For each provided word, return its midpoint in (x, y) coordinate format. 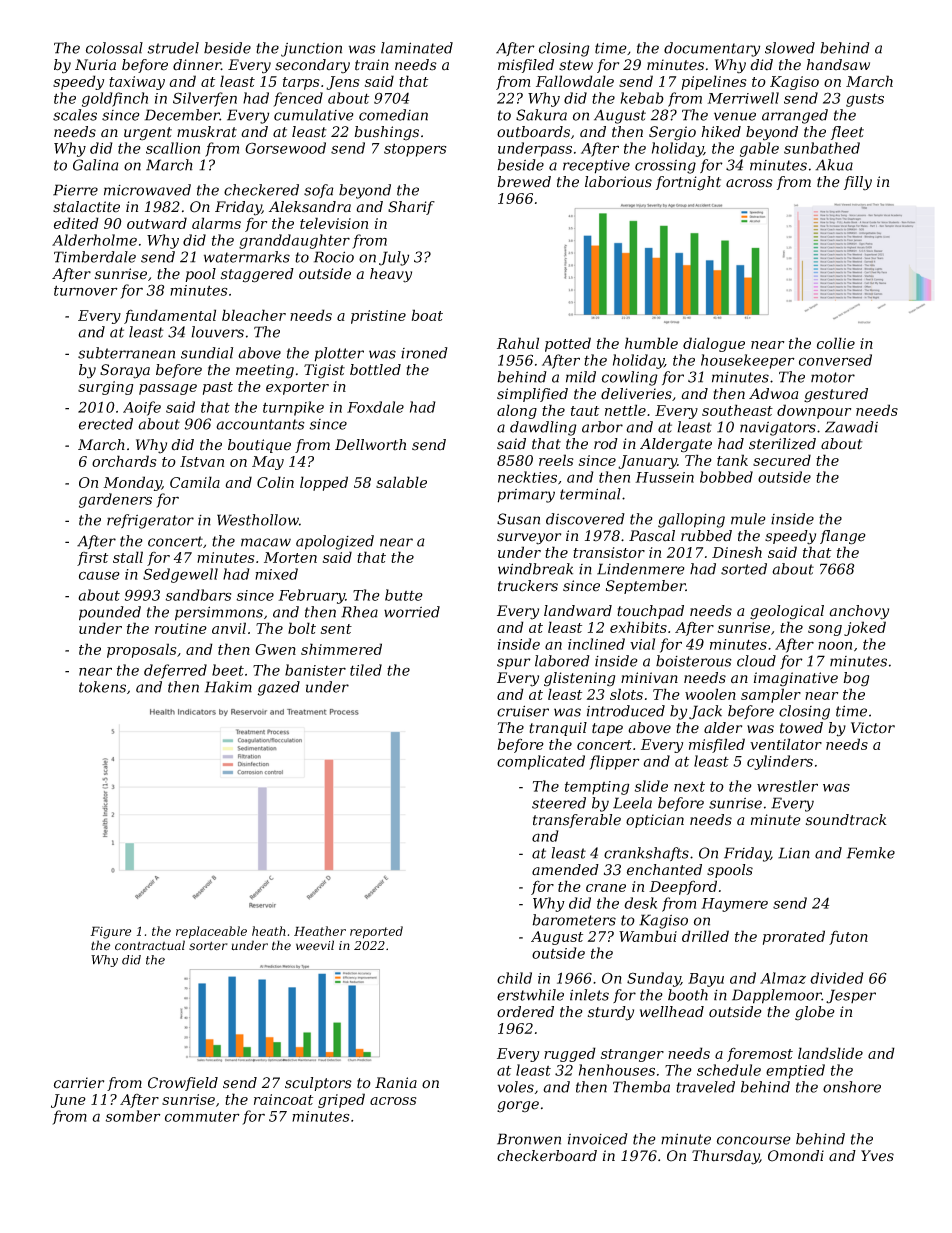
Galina (96, 165)
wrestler (787, 786)
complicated (541, 762)
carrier (79, 1083)
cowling (630, 378)
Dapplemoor (777, 996)
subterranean (126, 353)
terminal (590, 494)
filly (858, 183)
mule (748, 519)
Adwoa (773, 394)
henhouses (617, 1070)
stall (128, 557)
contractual (150, 945)
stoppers (415, 150)
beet (228, 670)
